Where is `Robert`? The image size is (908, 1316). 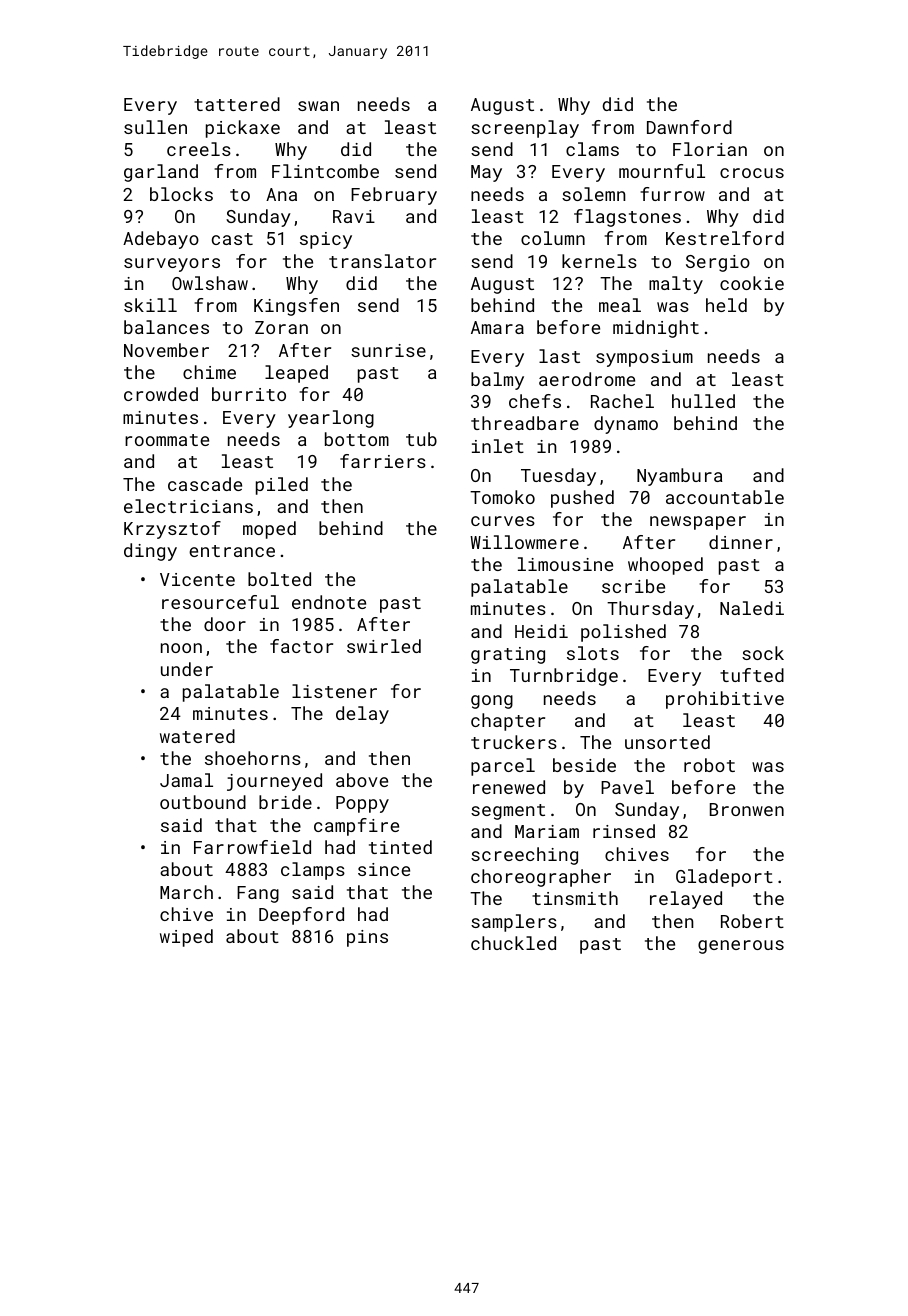
Robert is located at coordinates (752, 921).
